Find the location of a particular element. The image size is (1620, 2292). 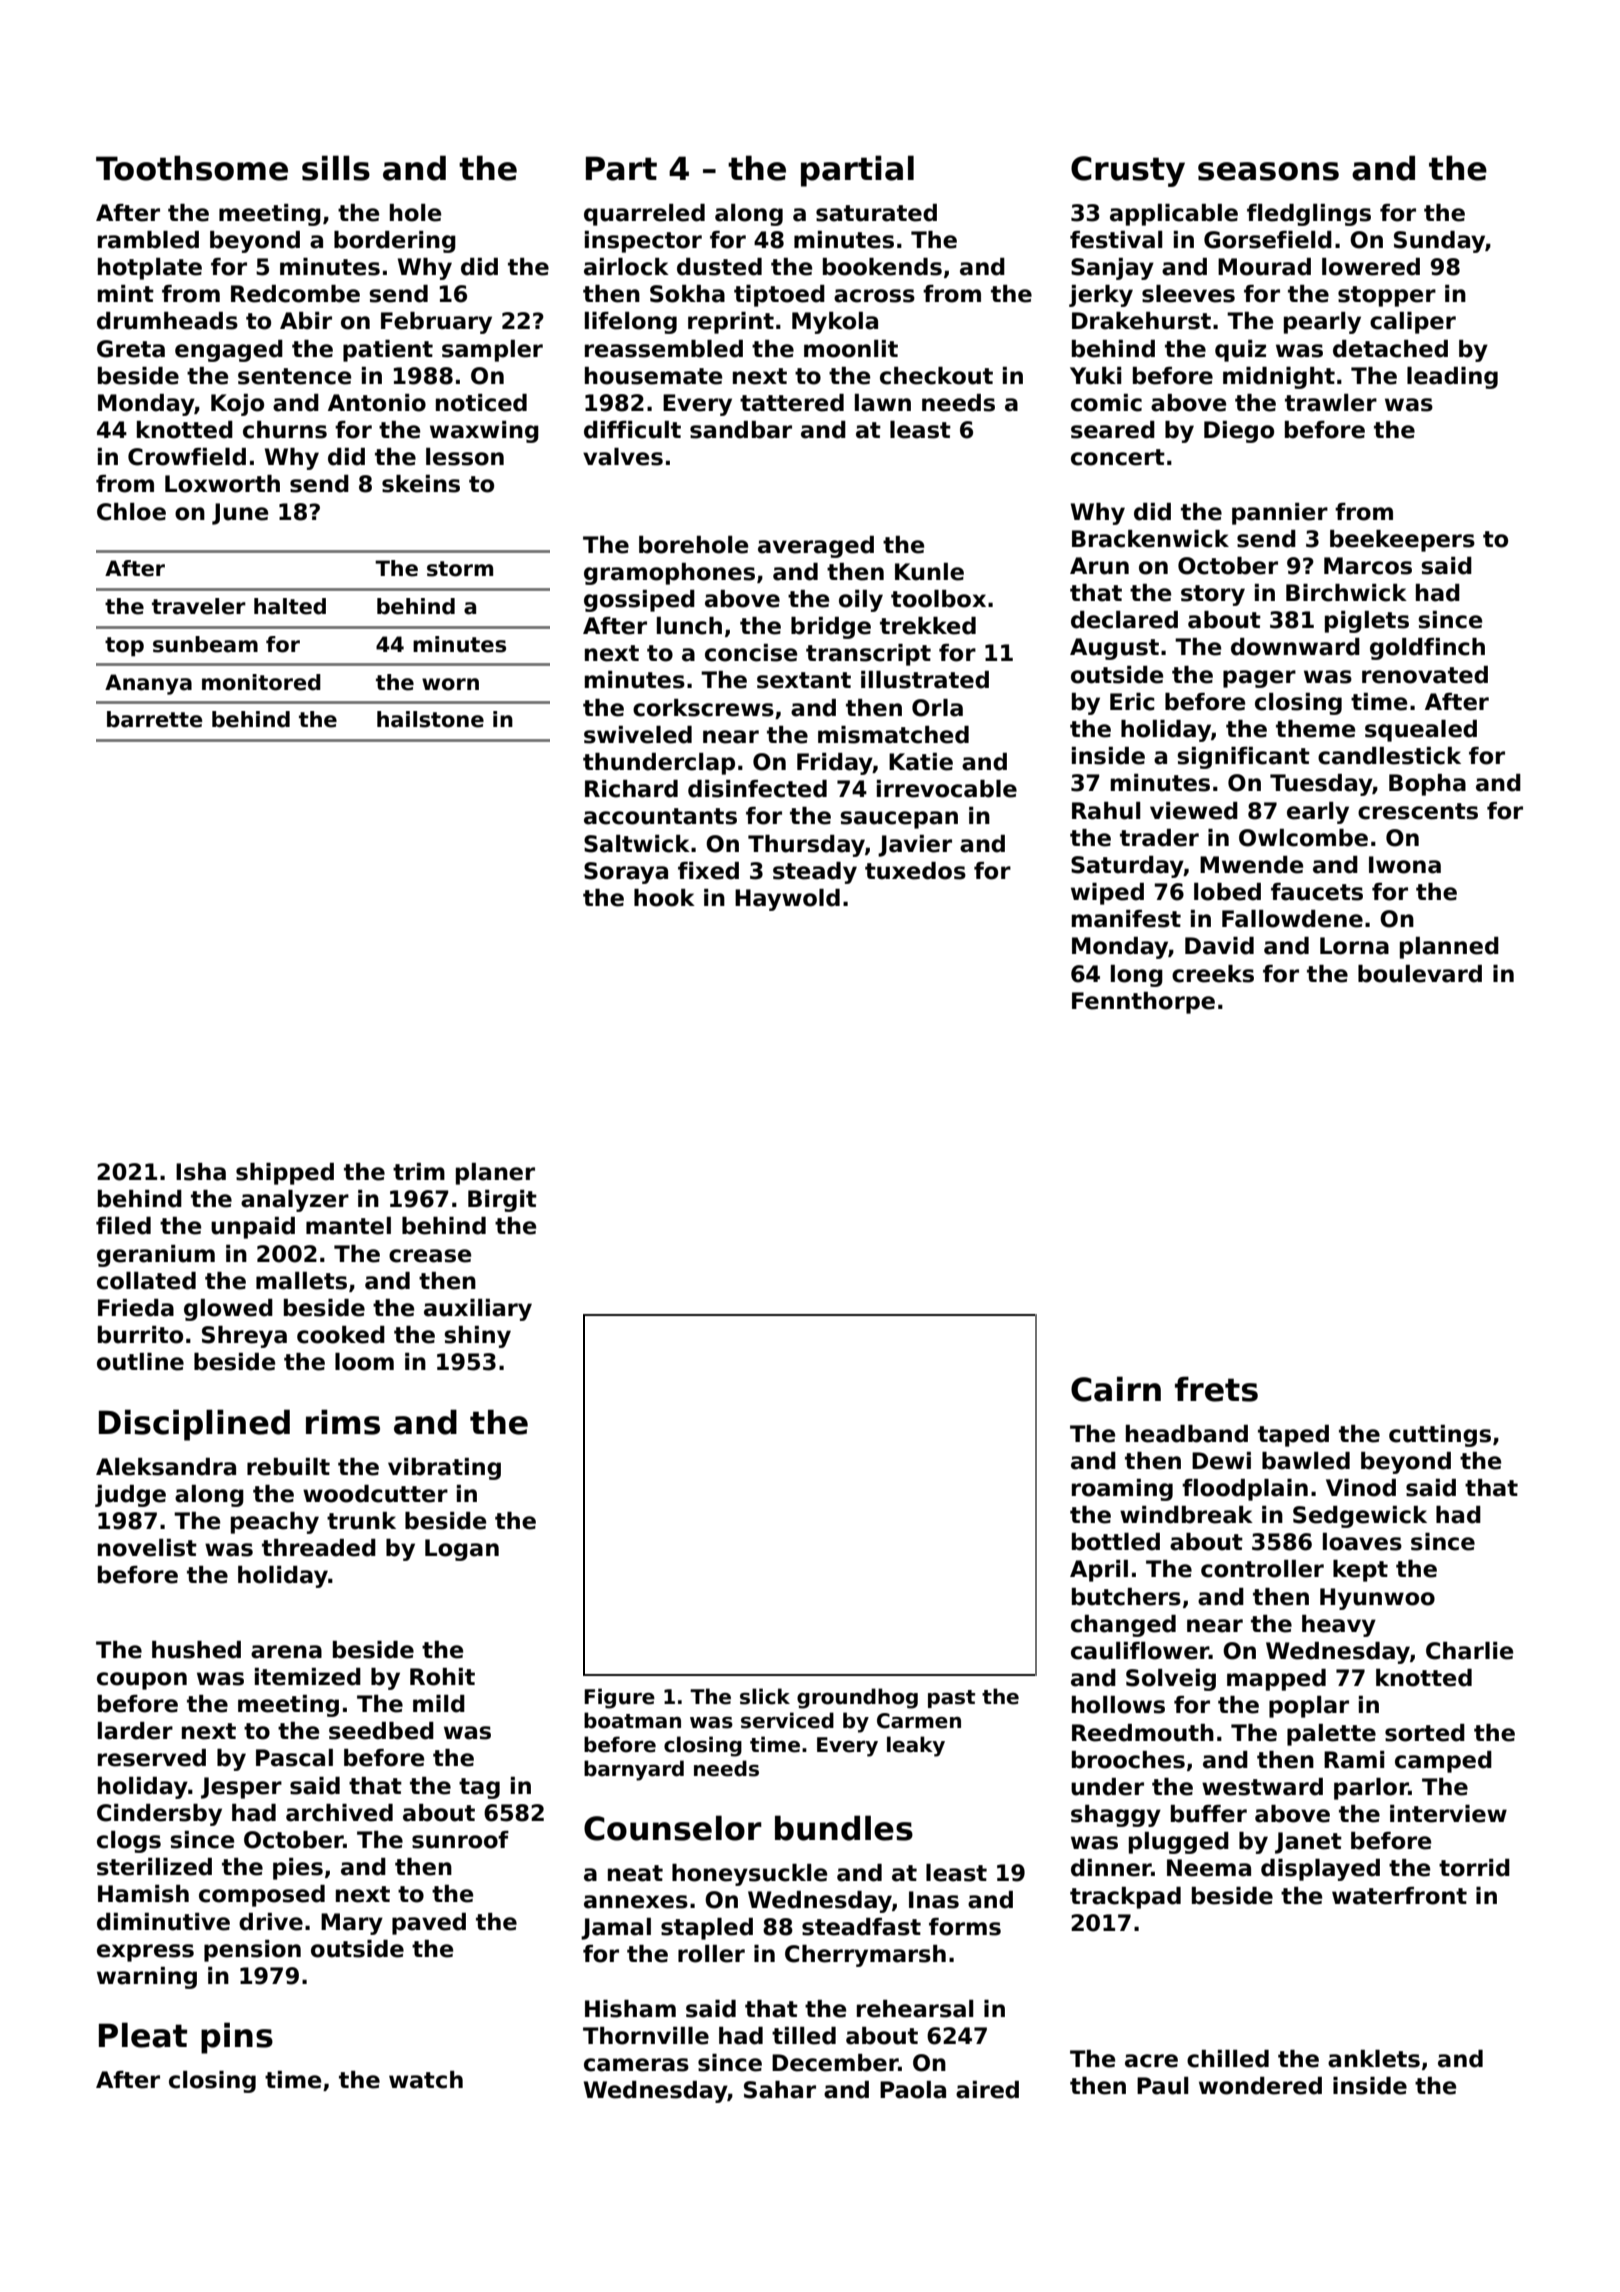

Toothsome is located at coordinates (192, 168).
